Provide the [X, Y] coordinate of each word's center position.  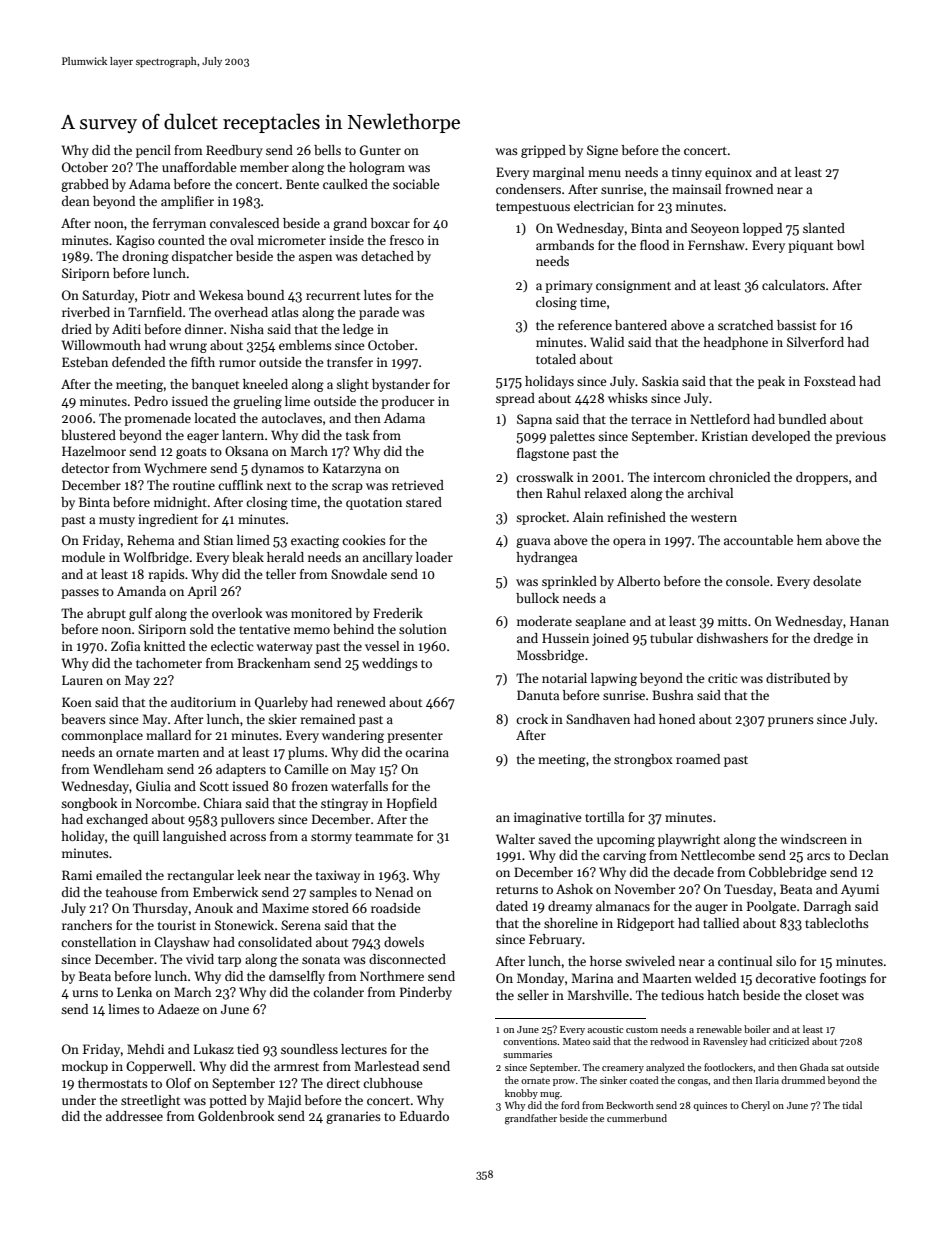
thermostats [113, 1083]
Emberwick [225, 892]
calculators [793, 285]
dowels [404, 942]
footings [843, 979]
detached [387, 256]
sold [202, 629]
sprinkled [569, 582]
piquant [811, 246]
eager [203, 438]
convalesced [244, 223]
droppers [822, 478]
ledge [358, 330]
